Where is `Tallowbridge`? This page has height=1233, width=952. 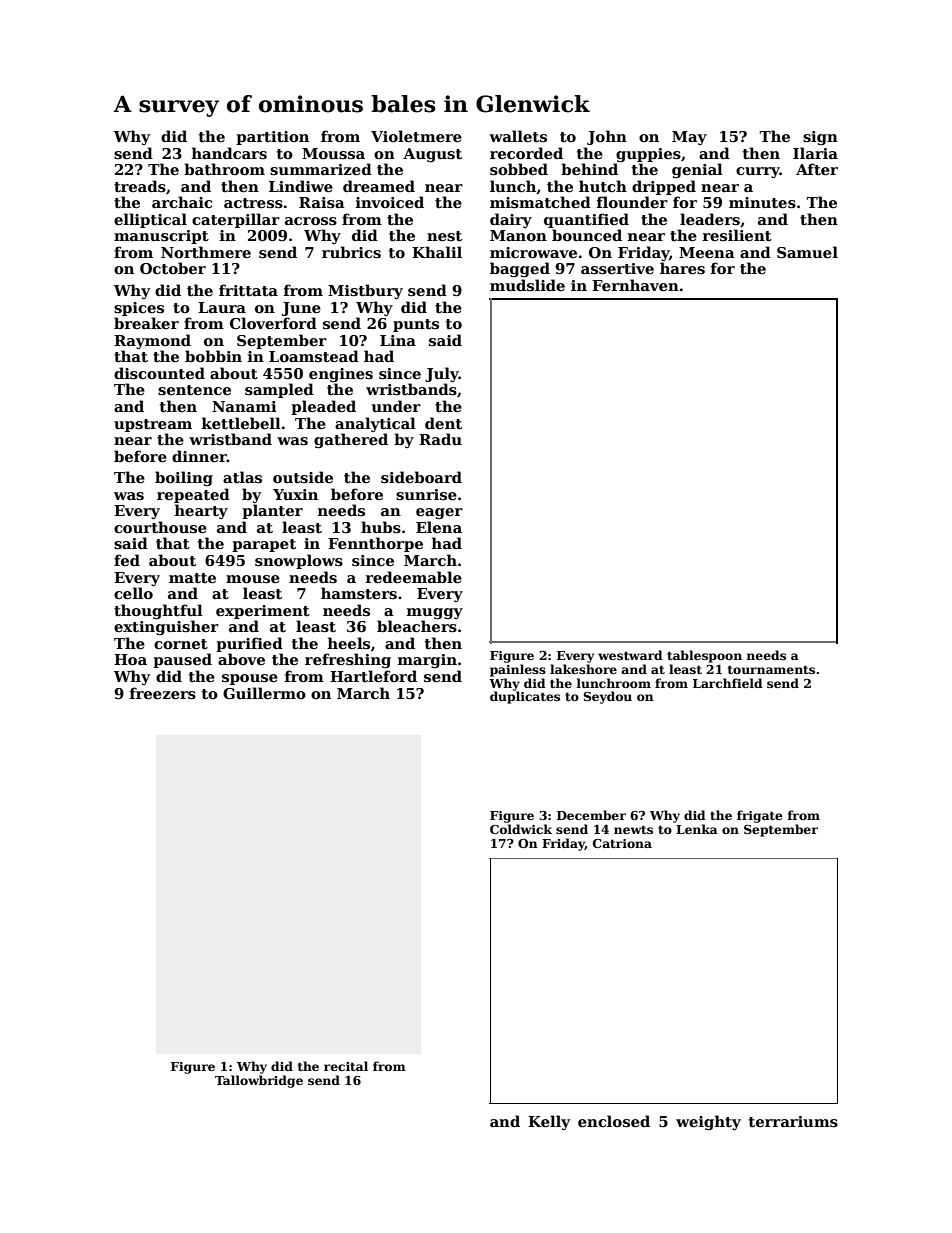 Tallowbridge is located at coordinates (259, 1081).
